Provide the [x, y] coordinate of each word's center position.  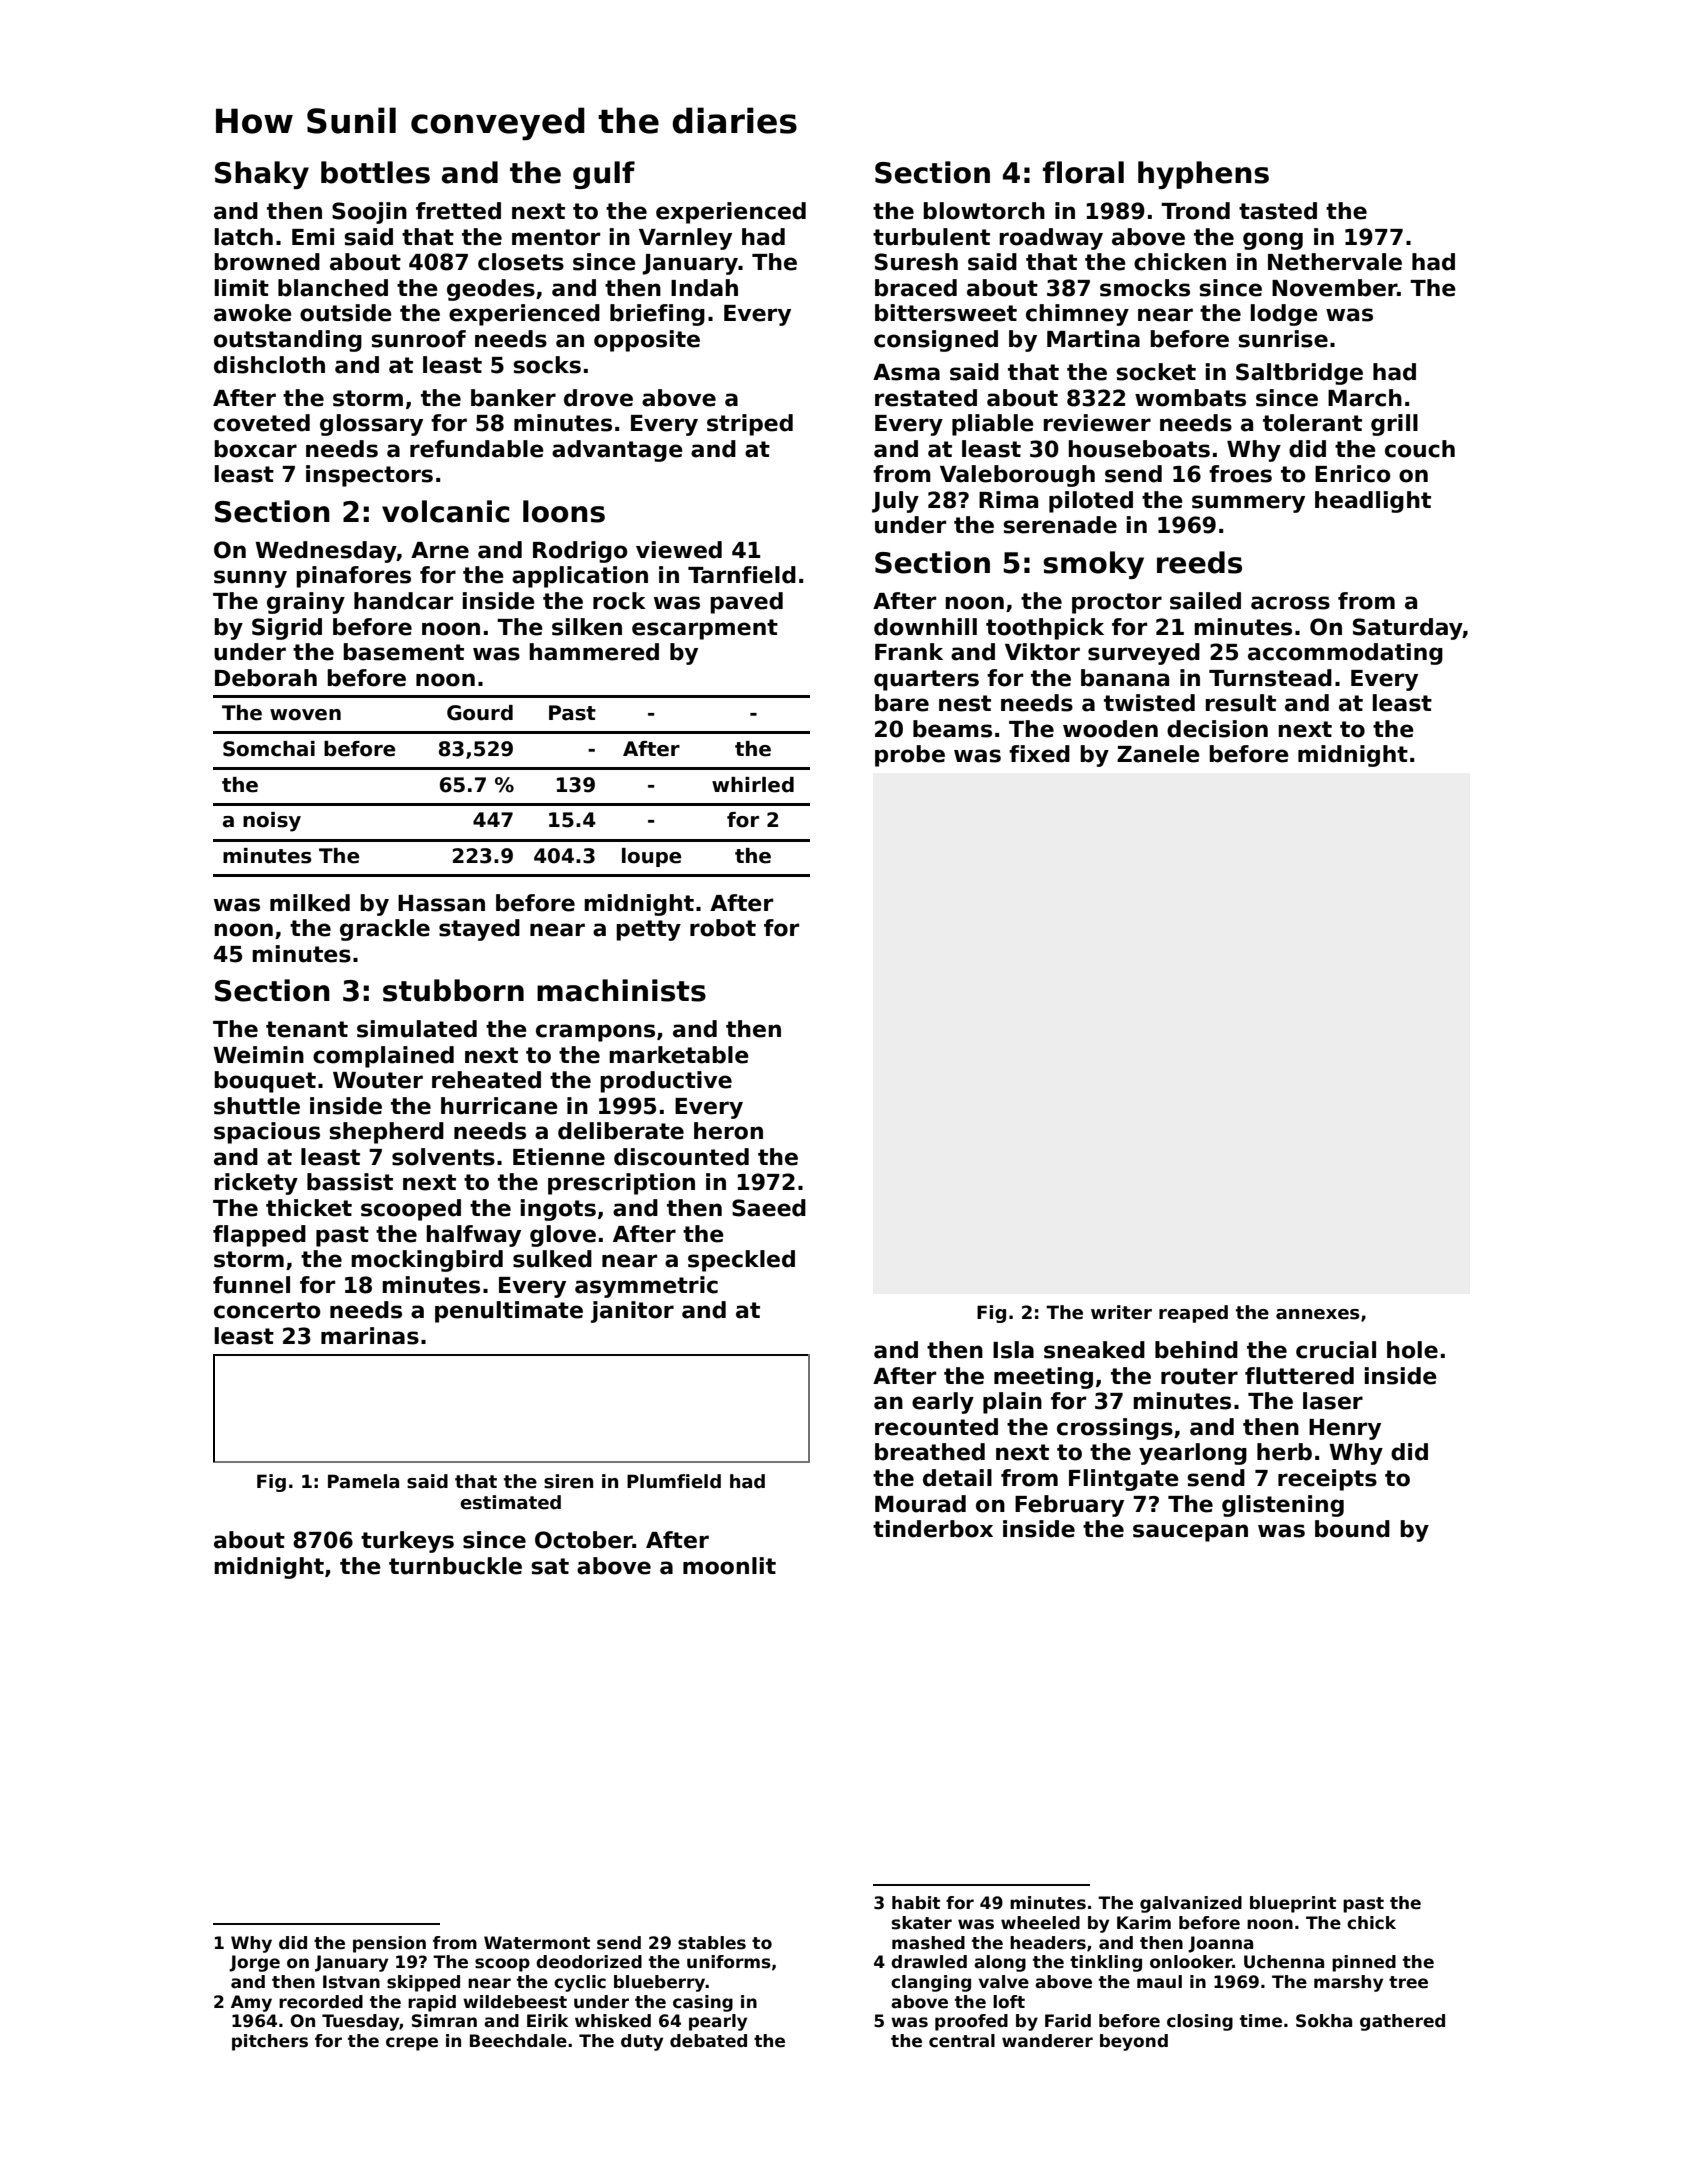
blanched [333, 288]
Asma [906, 372]
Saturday [1408, 629]
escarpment [705, 629]
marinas [370, 1336]
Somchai [269, 749]
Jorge [254, 1963]
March [1365, 398]
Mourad [920, 1504]
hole [1412, 1350]
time [1261, 2021]
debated [708, 2041]
